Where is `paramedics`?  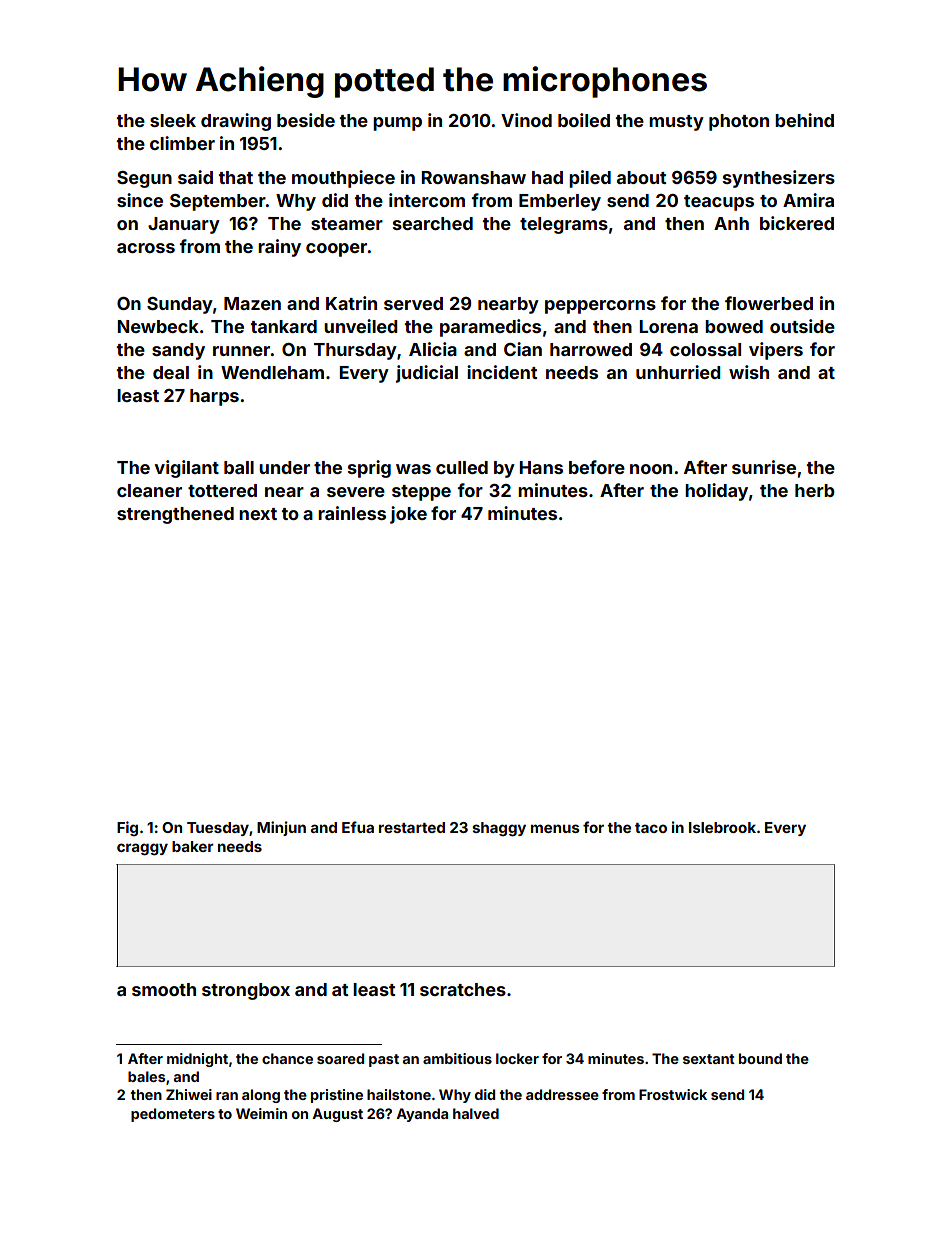
paramedics is located at coordinates (490, 328).
